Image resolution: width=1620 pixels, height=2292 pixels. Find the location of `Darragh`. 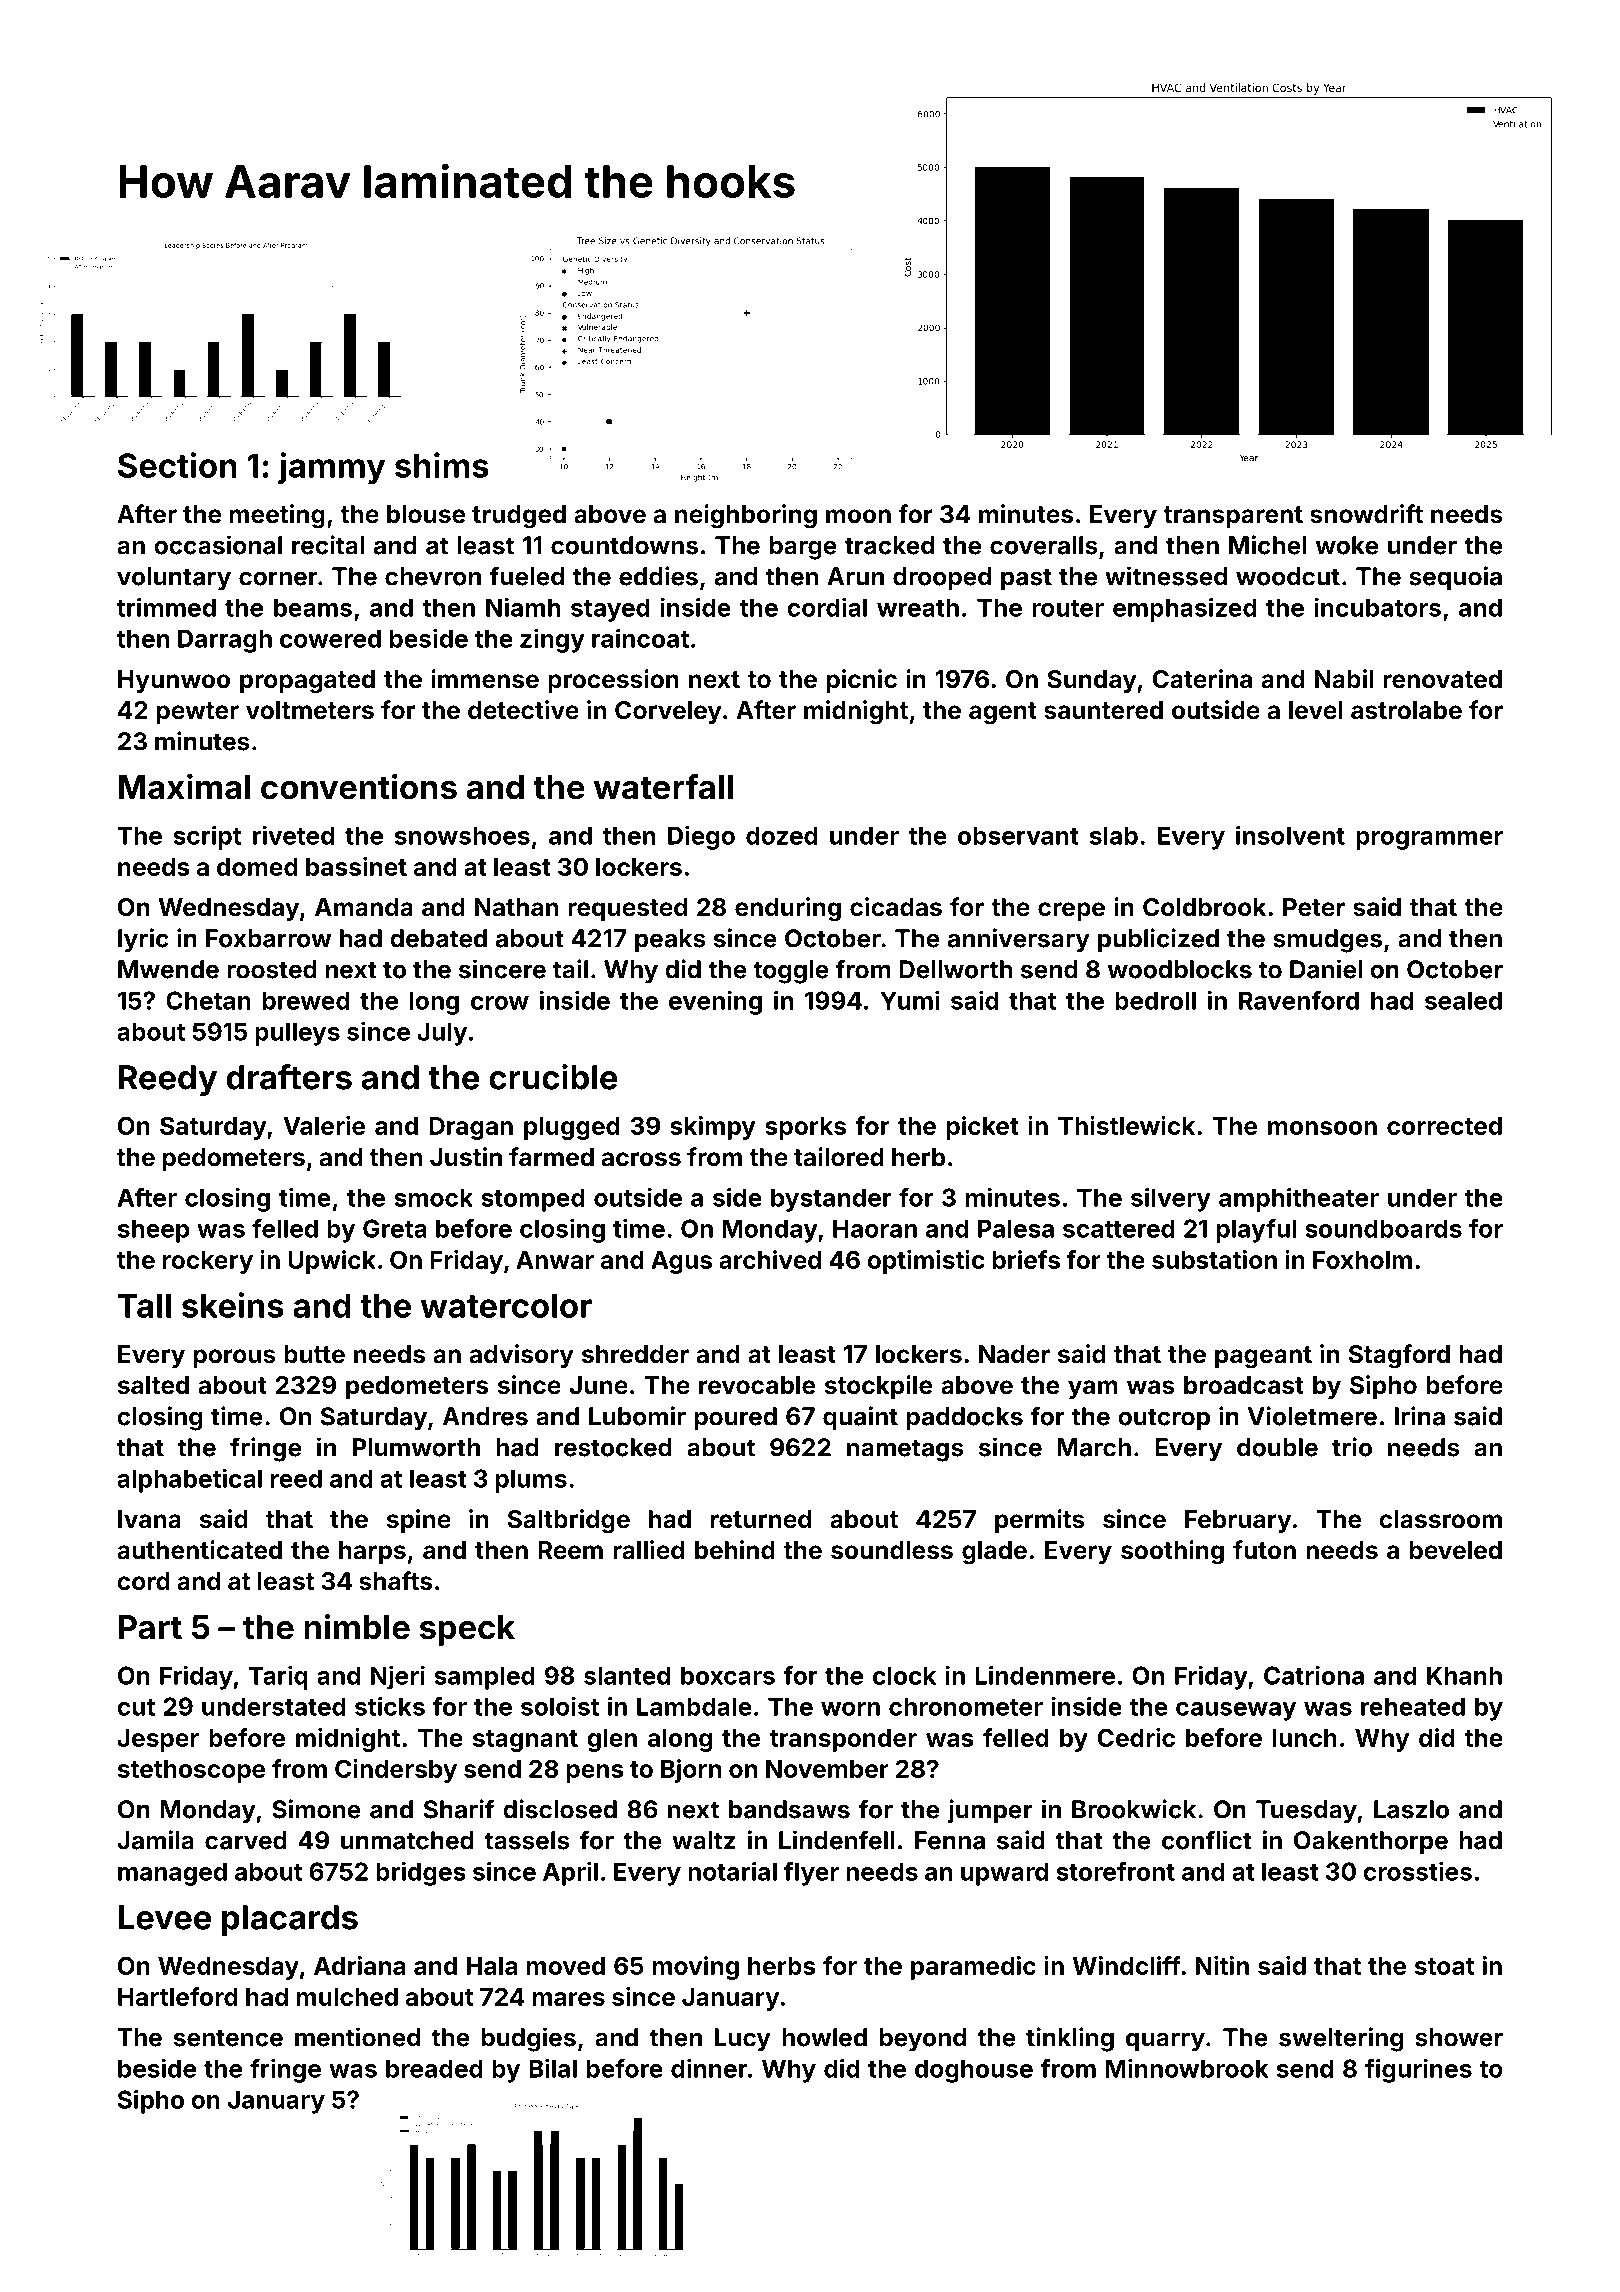

Darragh is located at coordinates (225, 641).
